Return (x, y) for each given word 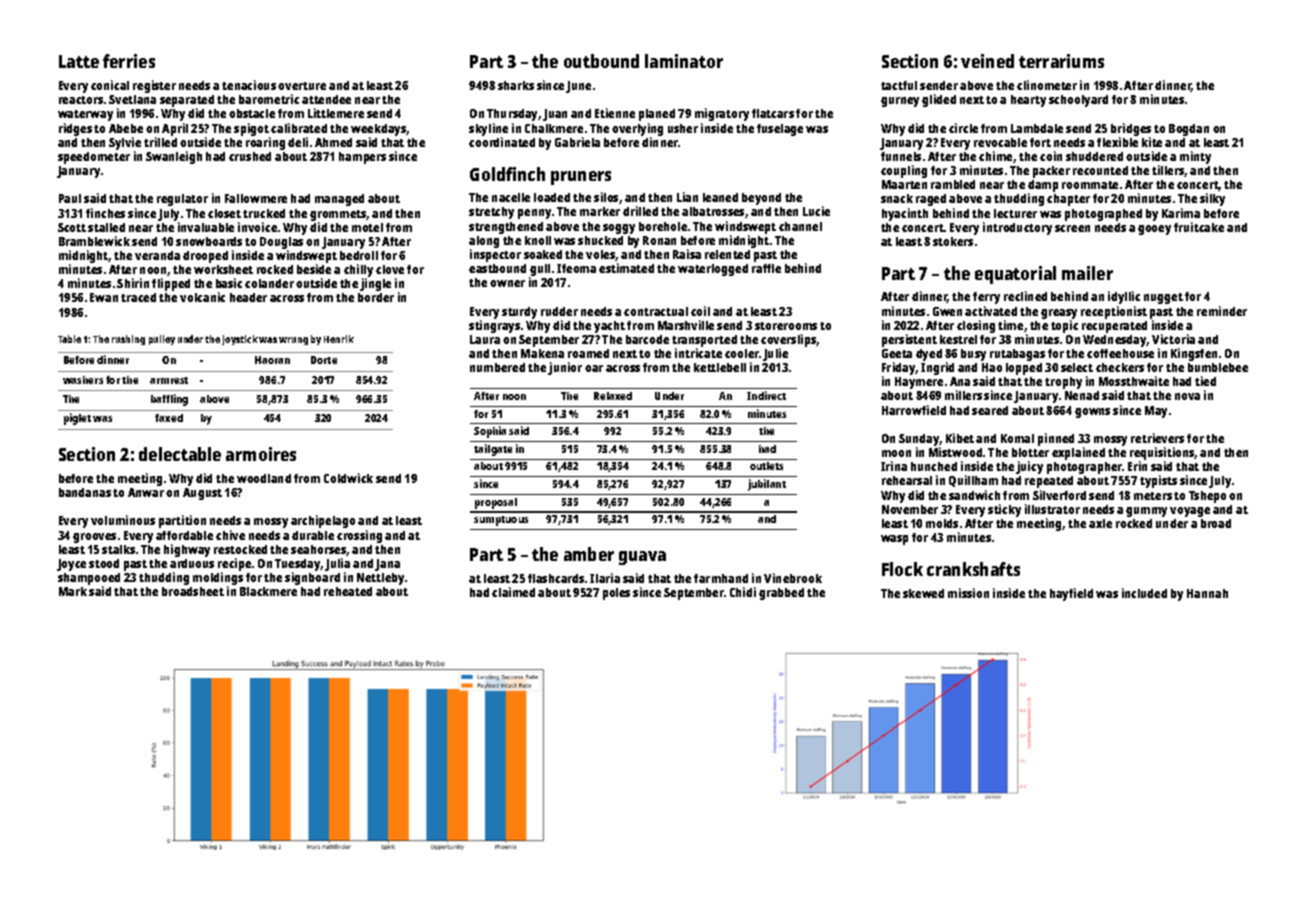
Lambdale (1037, 128)
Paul (70, 198)
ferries (129, 61)
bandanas (85, 492)
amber (589, 554)
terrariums (1061, 61)
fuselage (780, 130)
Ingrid (937, 368)
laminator (684, 61)
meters (1153, 496)
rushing (128, 340)
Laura (485, 339)
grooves (94, 538)
